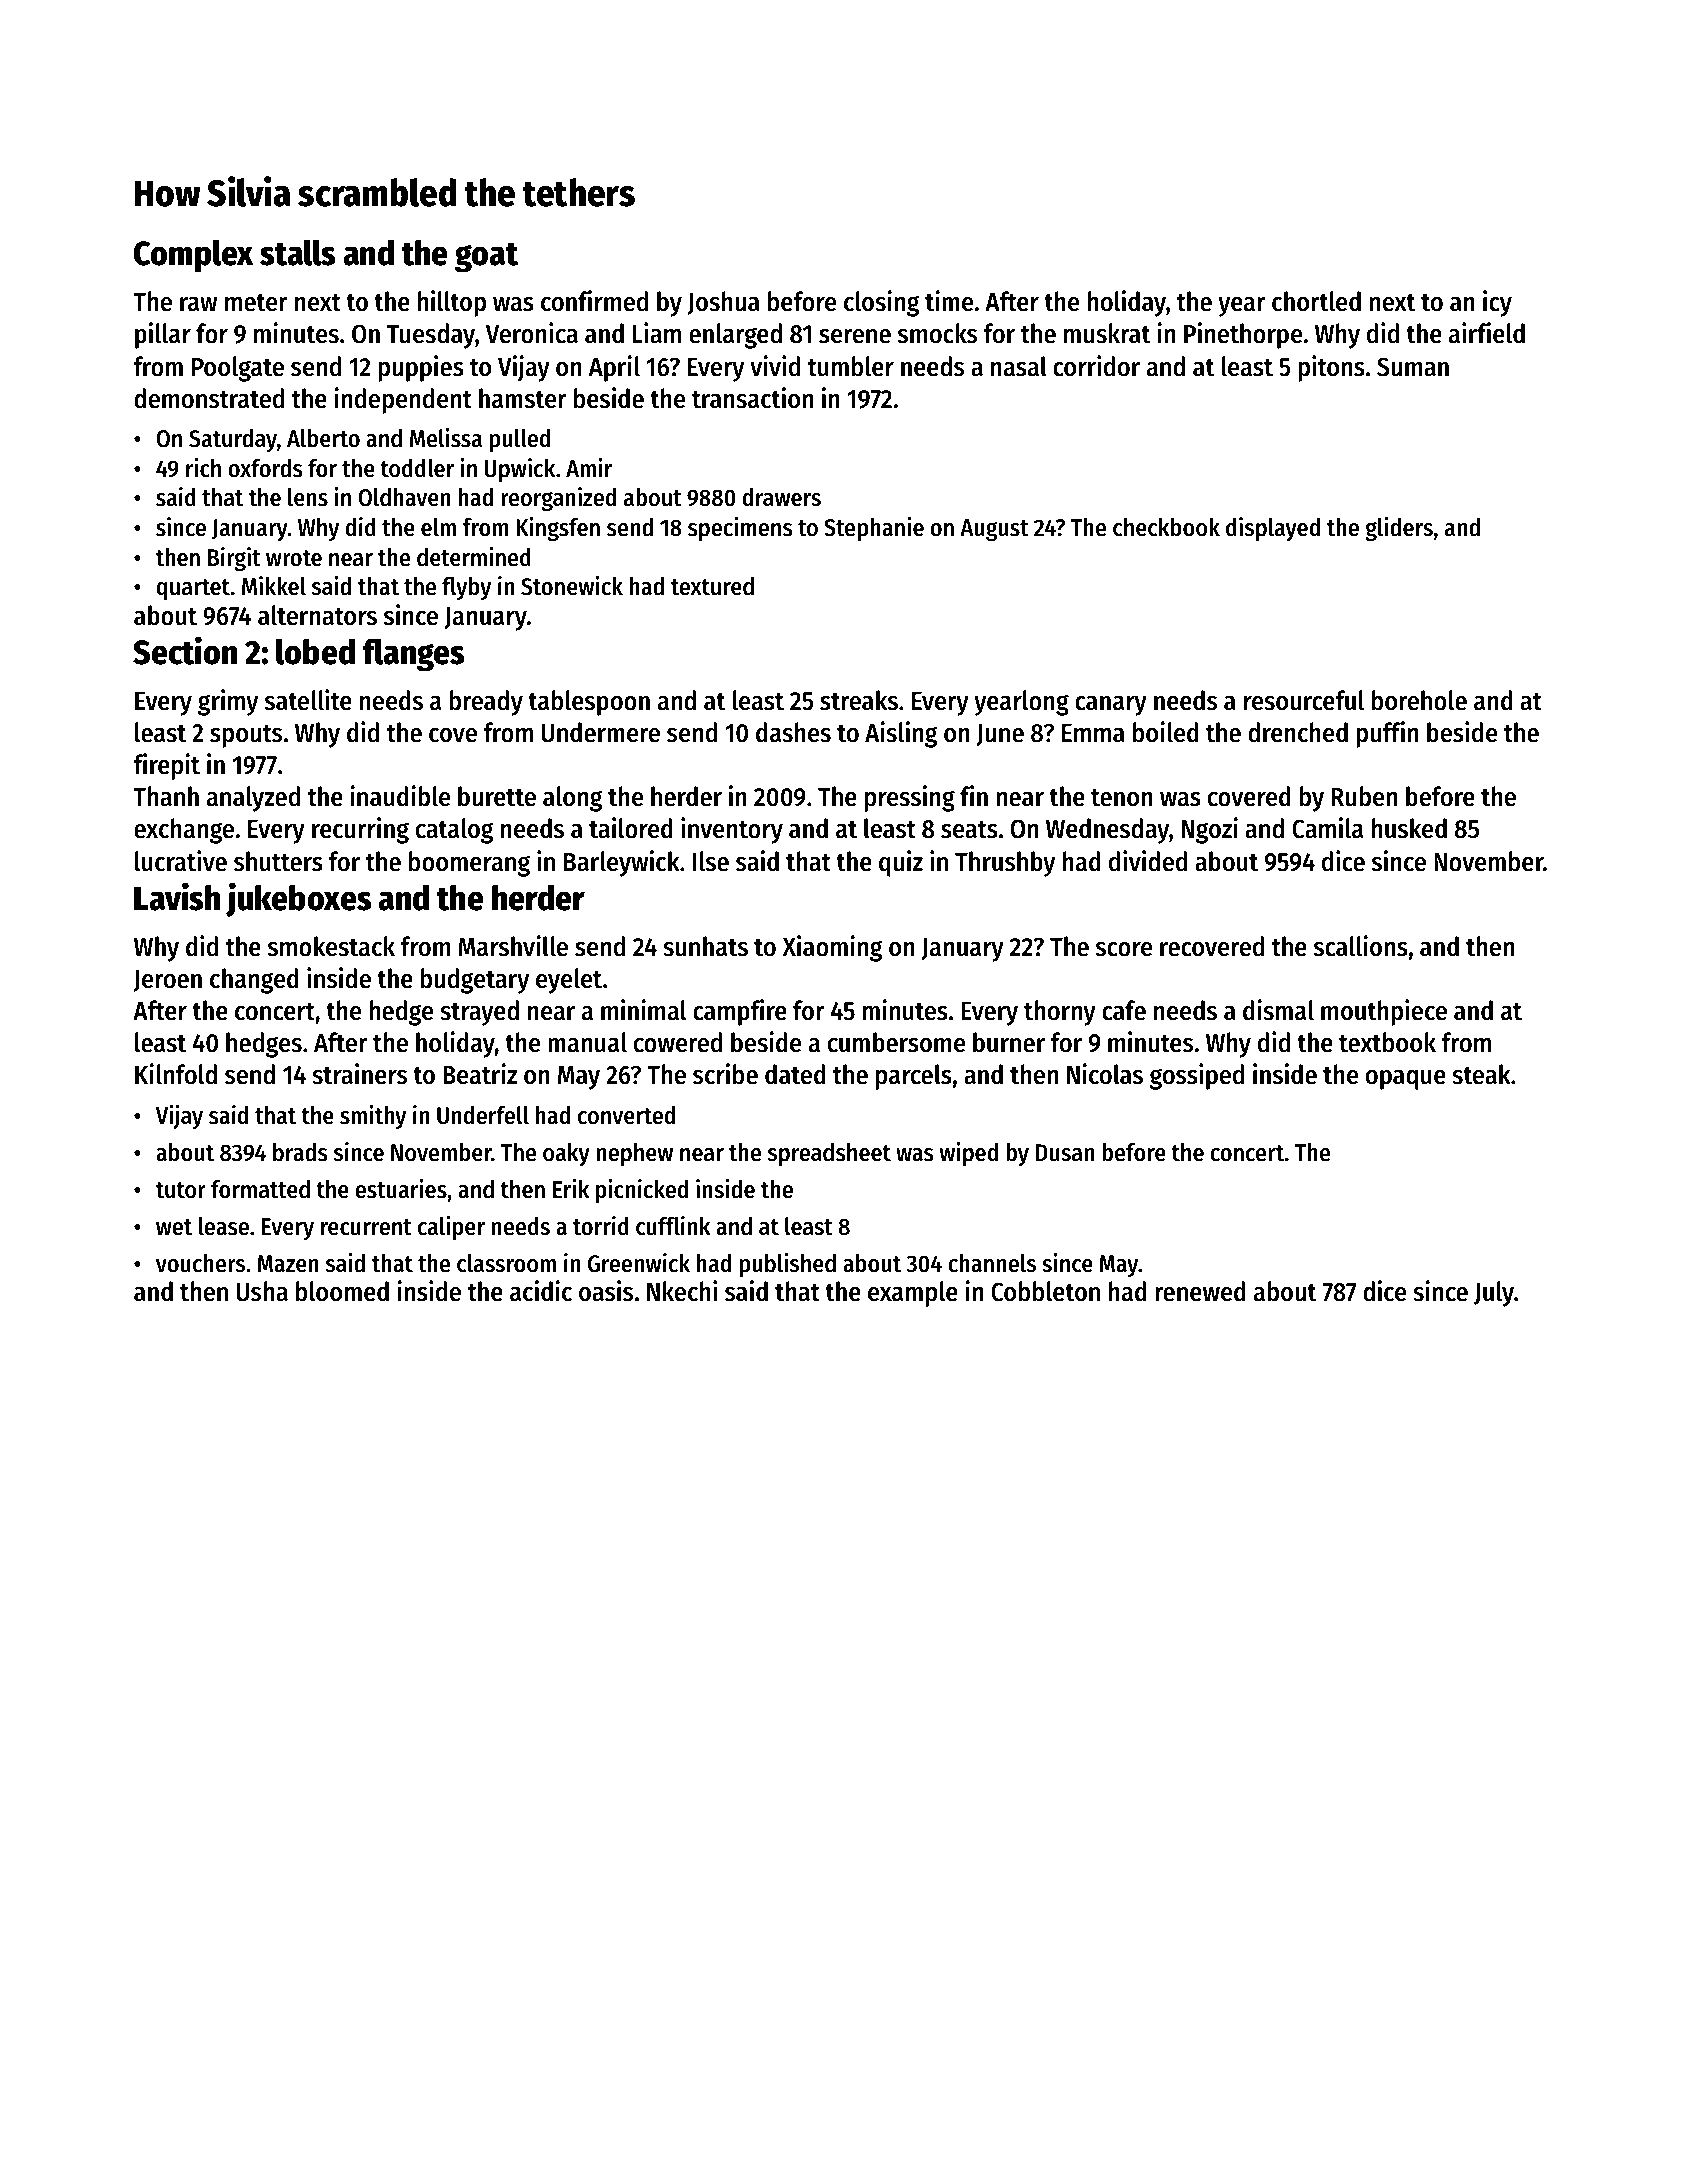 This screenshot has height=2178, width=1683. What do you see at coordinates (1494, 1294) in the screenshot?
I see `July` at bounding box center [1494, 1294].
